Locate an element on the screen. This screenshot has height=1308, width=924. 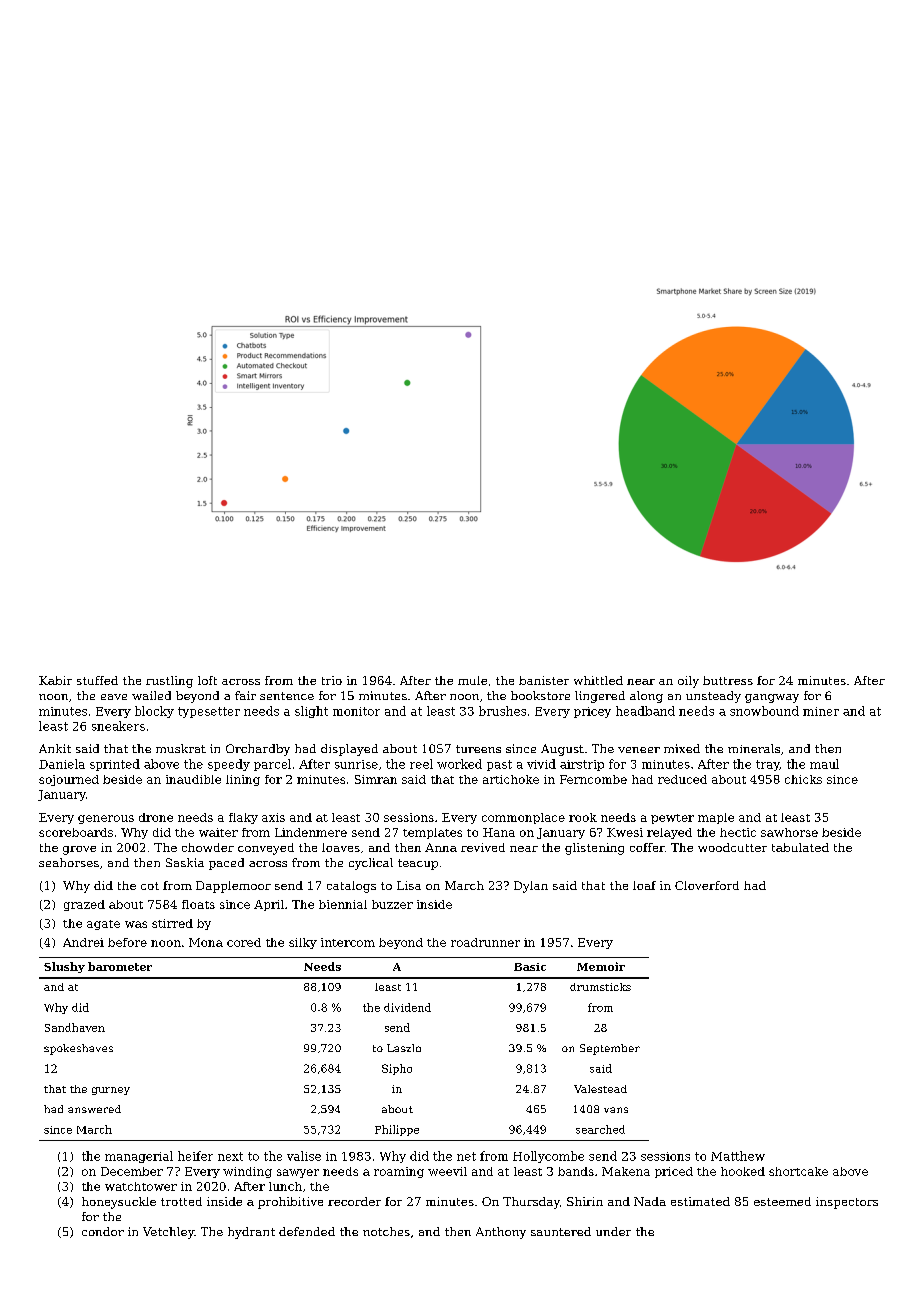
before is located at coordinates (127, 942).
